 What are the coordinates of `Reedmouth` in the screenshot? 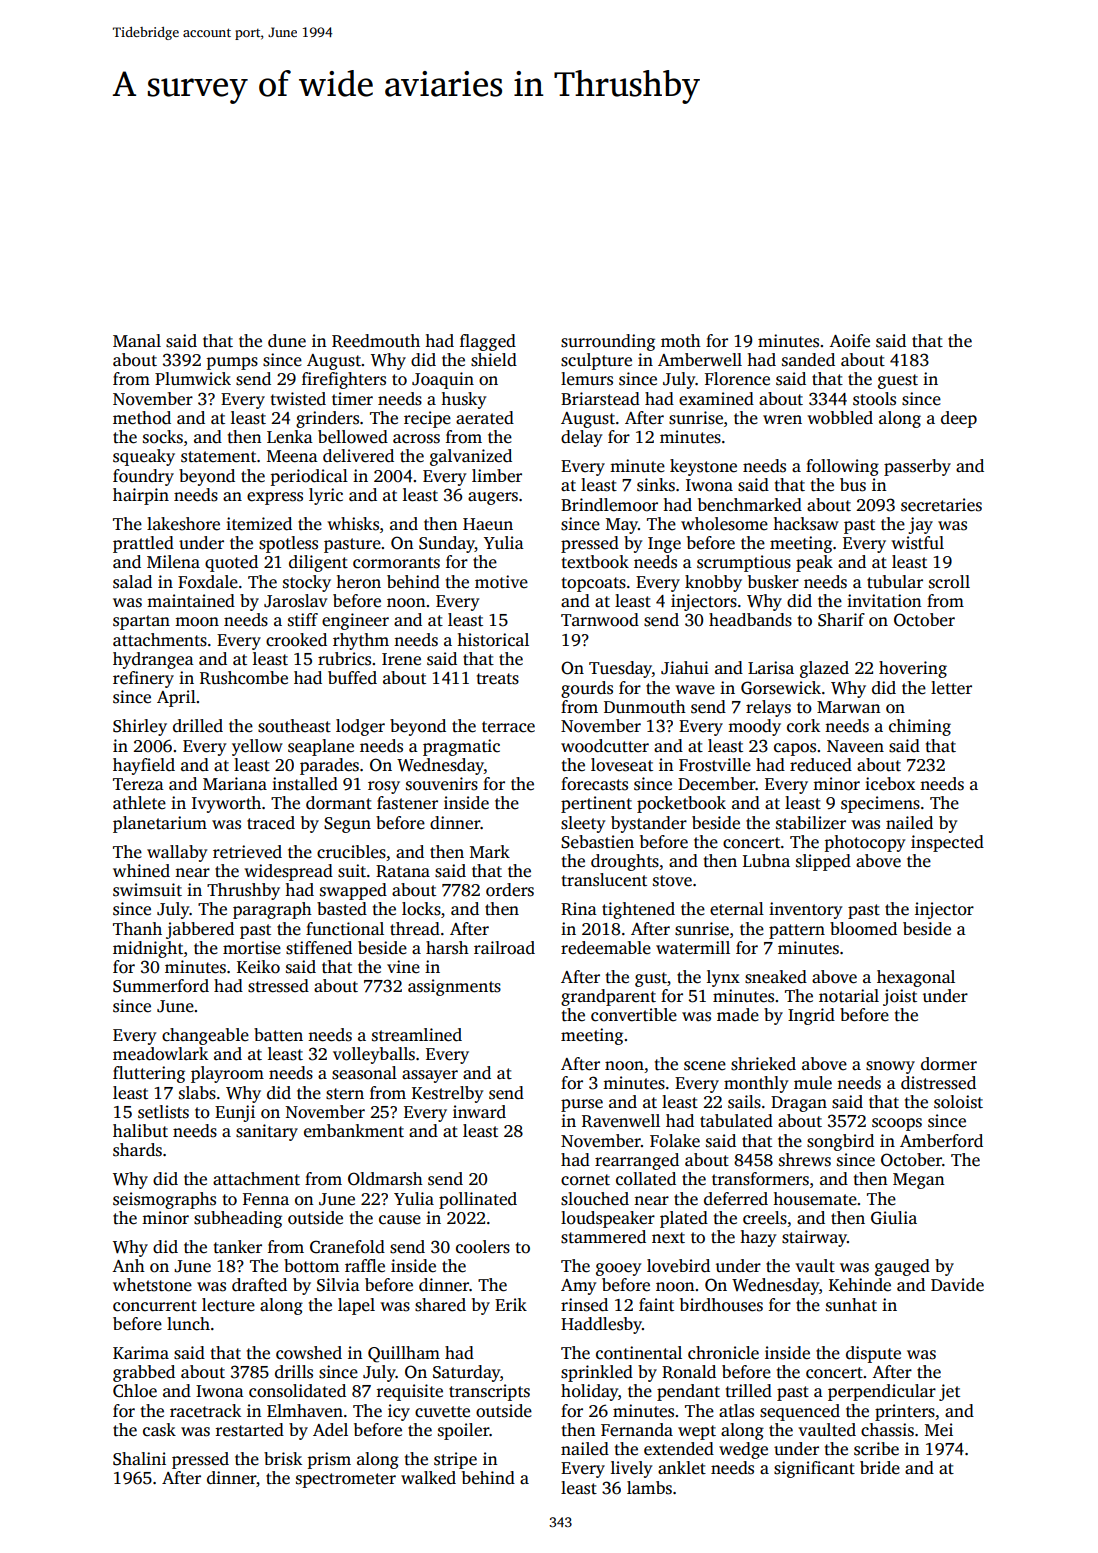 It's located at (376, 341).
